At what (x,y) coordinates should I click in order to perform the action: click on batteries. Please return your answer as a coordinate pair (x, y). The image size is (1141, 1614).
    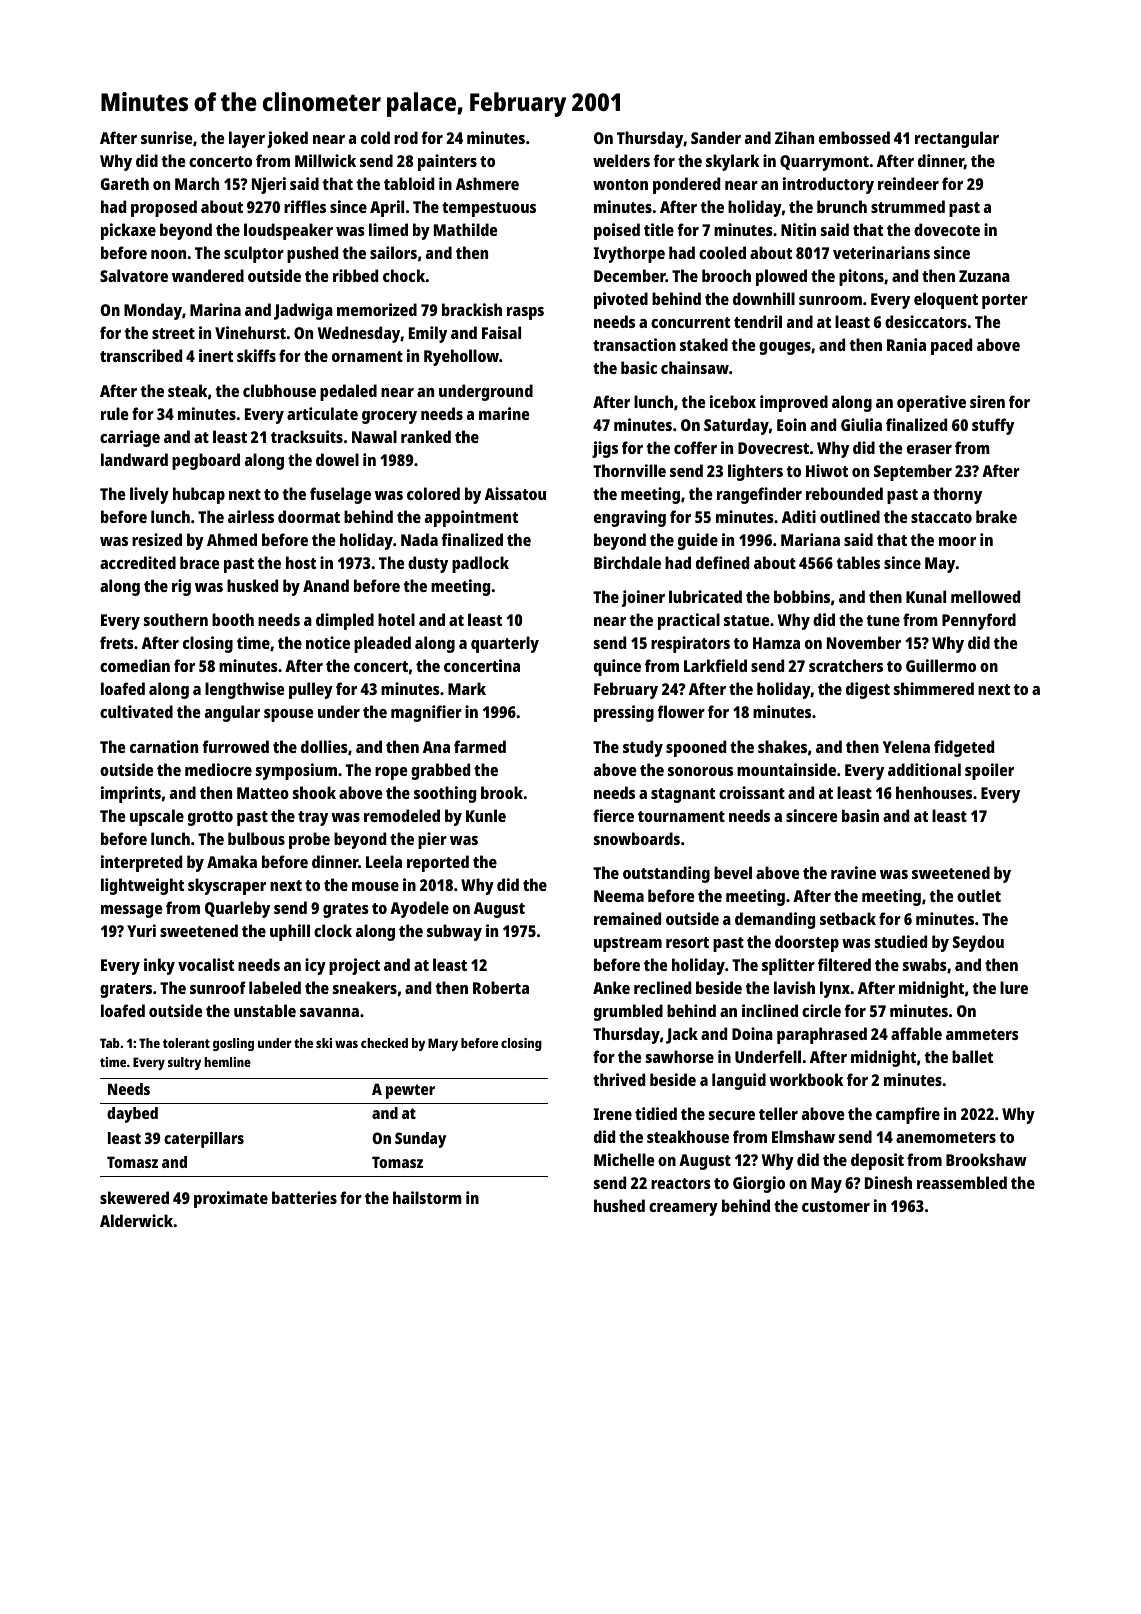
    Looking at the image, I should click on (304, 1197).
